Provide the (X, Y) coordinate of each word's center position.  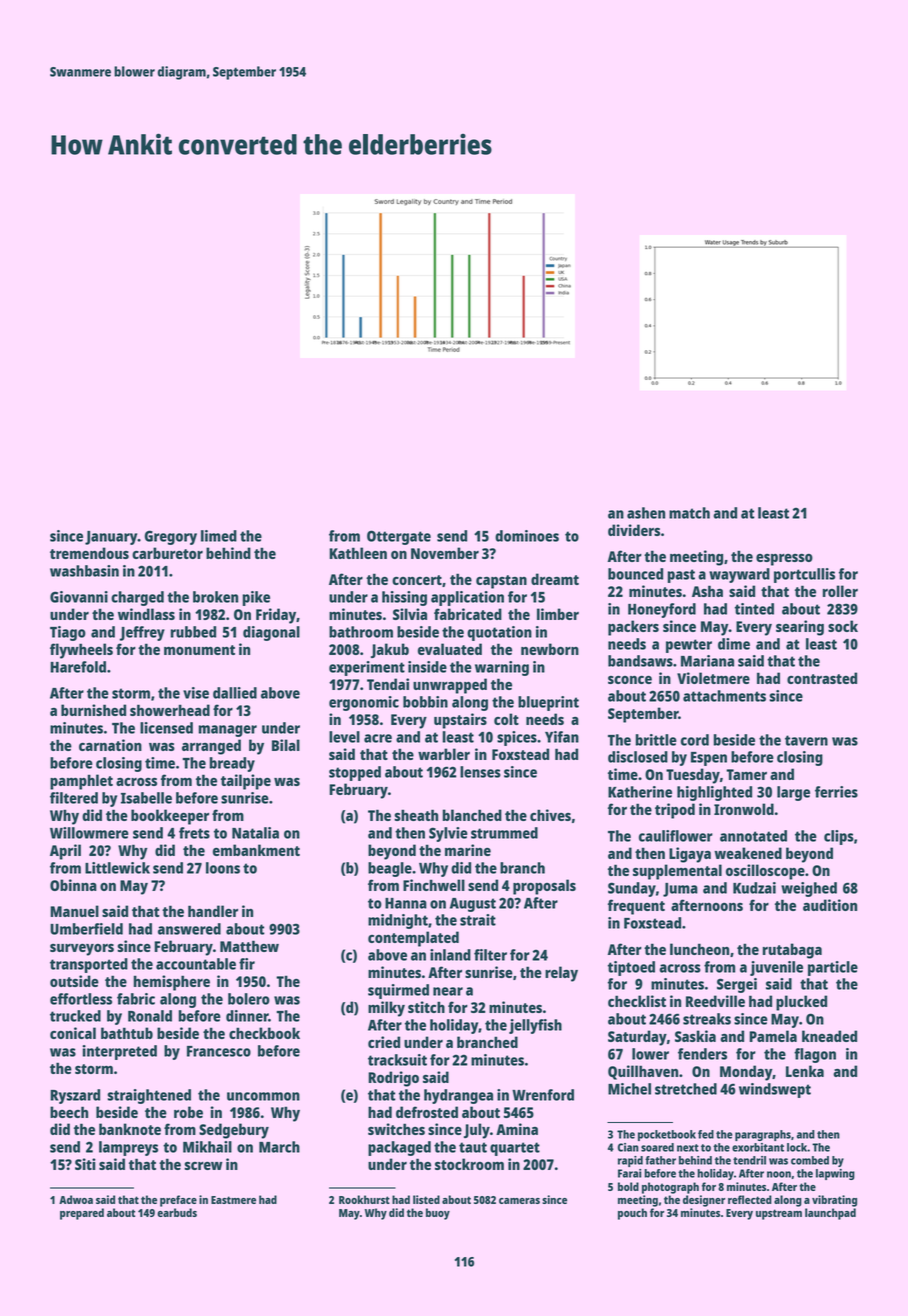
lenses (480, 772)
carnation (110, 745)
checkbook (264, 1033)
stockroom (469, 1164)
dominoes (527, 536)
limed (219, 536)
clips (839, 837)
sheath (416, 815)
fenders (702, 1054)
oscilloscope (765, 872)
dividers (634, 530)
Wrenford (543, 1095)
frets (194, 833)
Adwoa (76, 1199)
